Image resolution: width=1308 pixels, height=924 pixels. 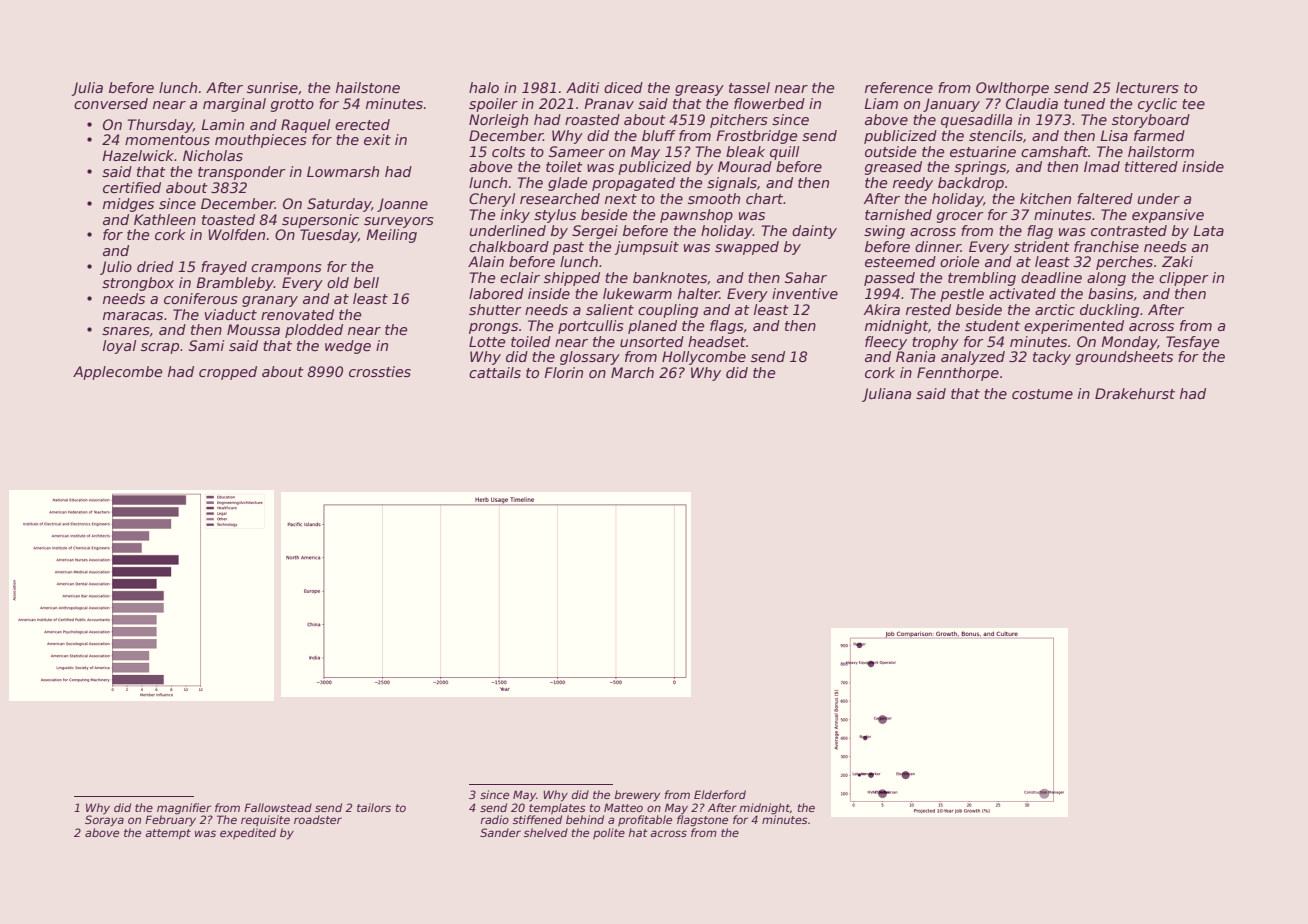 I want to click on halo, so click(x=484, y=87).
